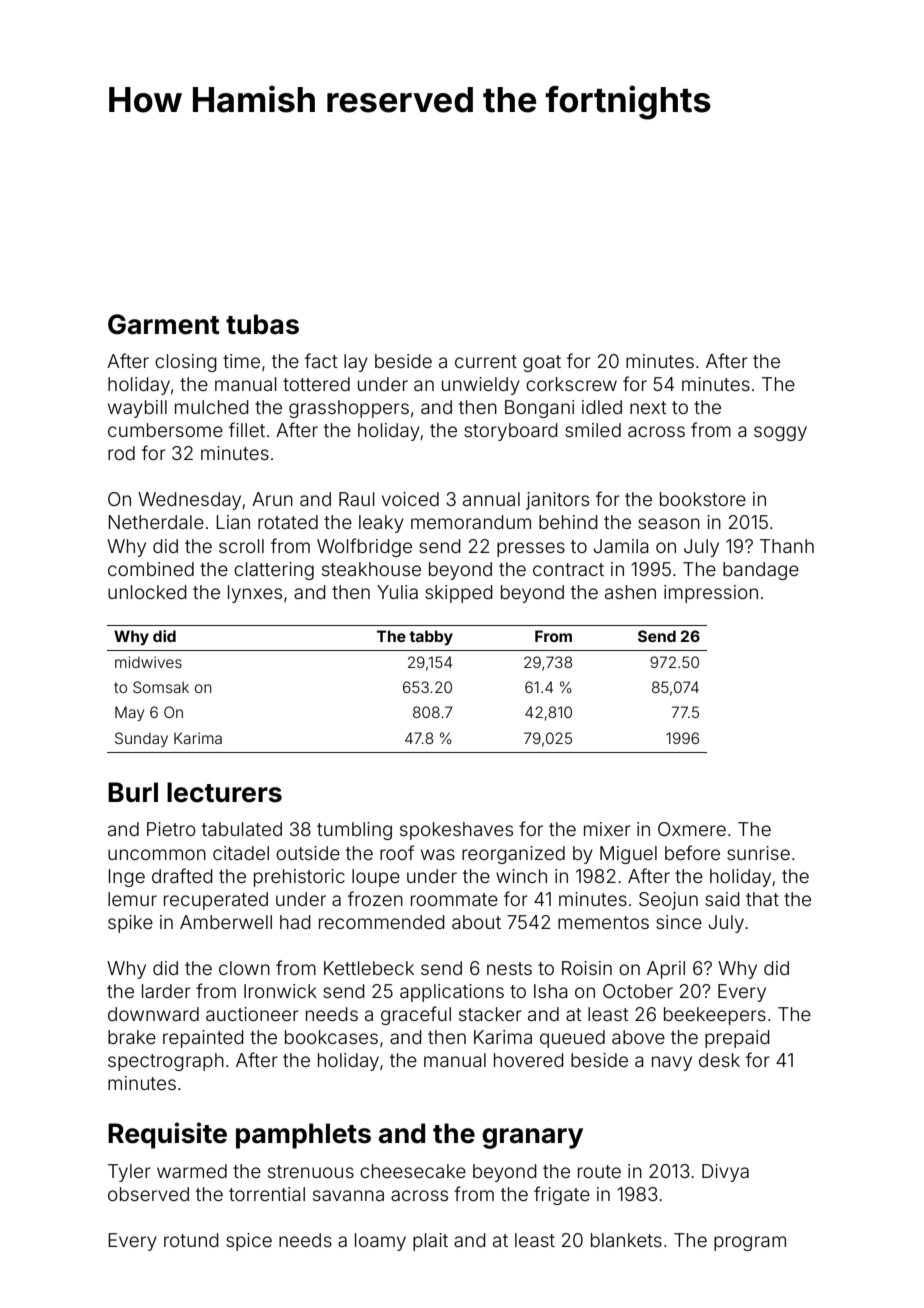  What do you see at coordinates (630, 592) in the image?
I see `ashen` at bounding box center [630, 592].
